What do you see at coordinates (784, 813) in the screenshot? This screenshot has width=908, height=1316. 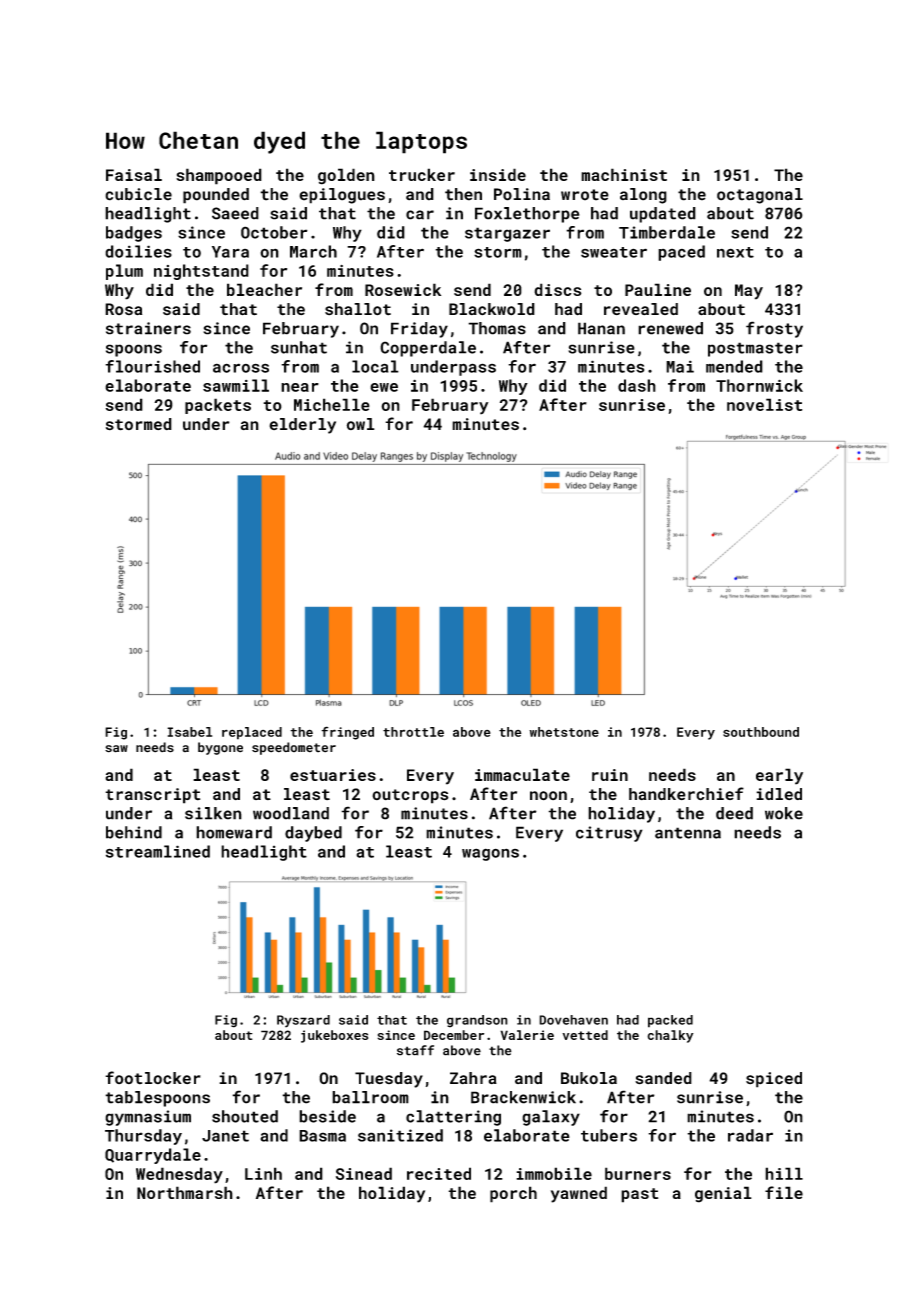 I see `woke` at bounding box center [784, 813].
